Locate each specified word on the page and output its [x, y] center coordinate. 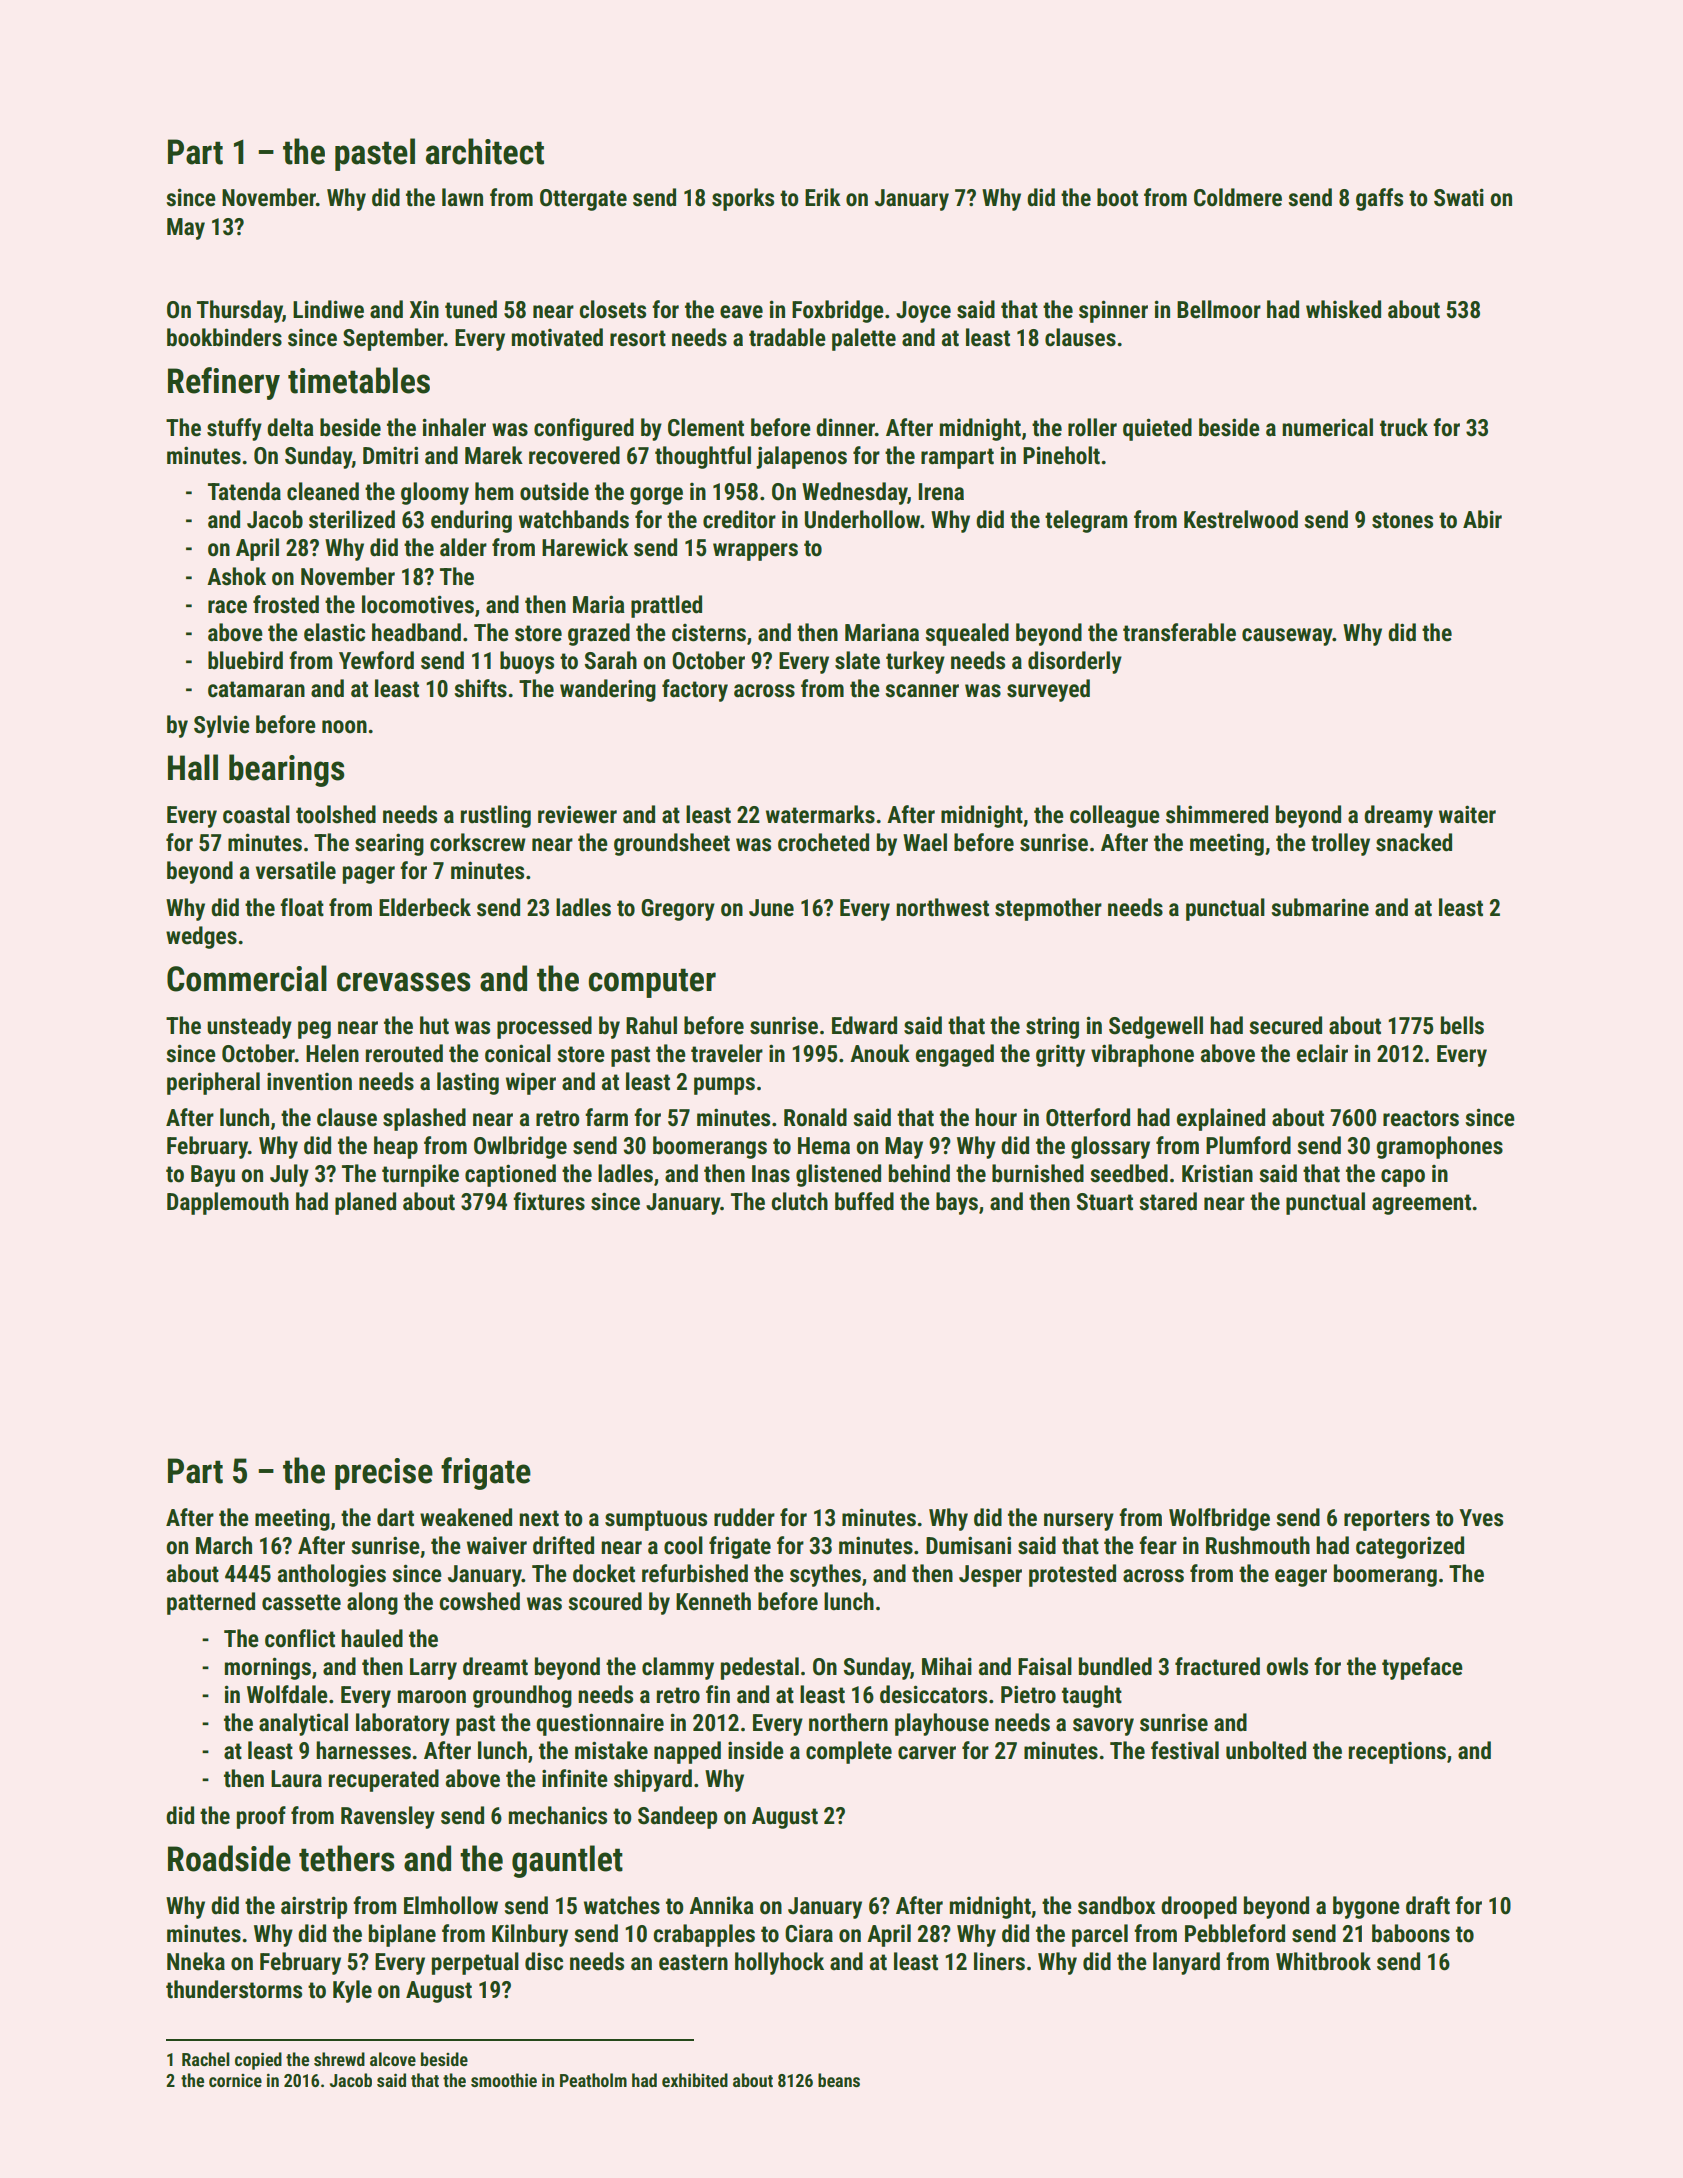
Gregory [678, 910]
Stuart [1105, 1202]
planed [365, 1203]
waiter [1467, 814]
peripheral [213, 1083]
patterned [211, 1603]
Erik [823, 197]
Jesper [990, 1576]
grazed [599, 634]
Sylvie [222, 726]
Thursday [240, 311]
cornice [235, 2080]
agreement [1421, 1204]
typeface [1422, 1668]
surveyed [1048, 690]
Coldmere [1238, 197]
